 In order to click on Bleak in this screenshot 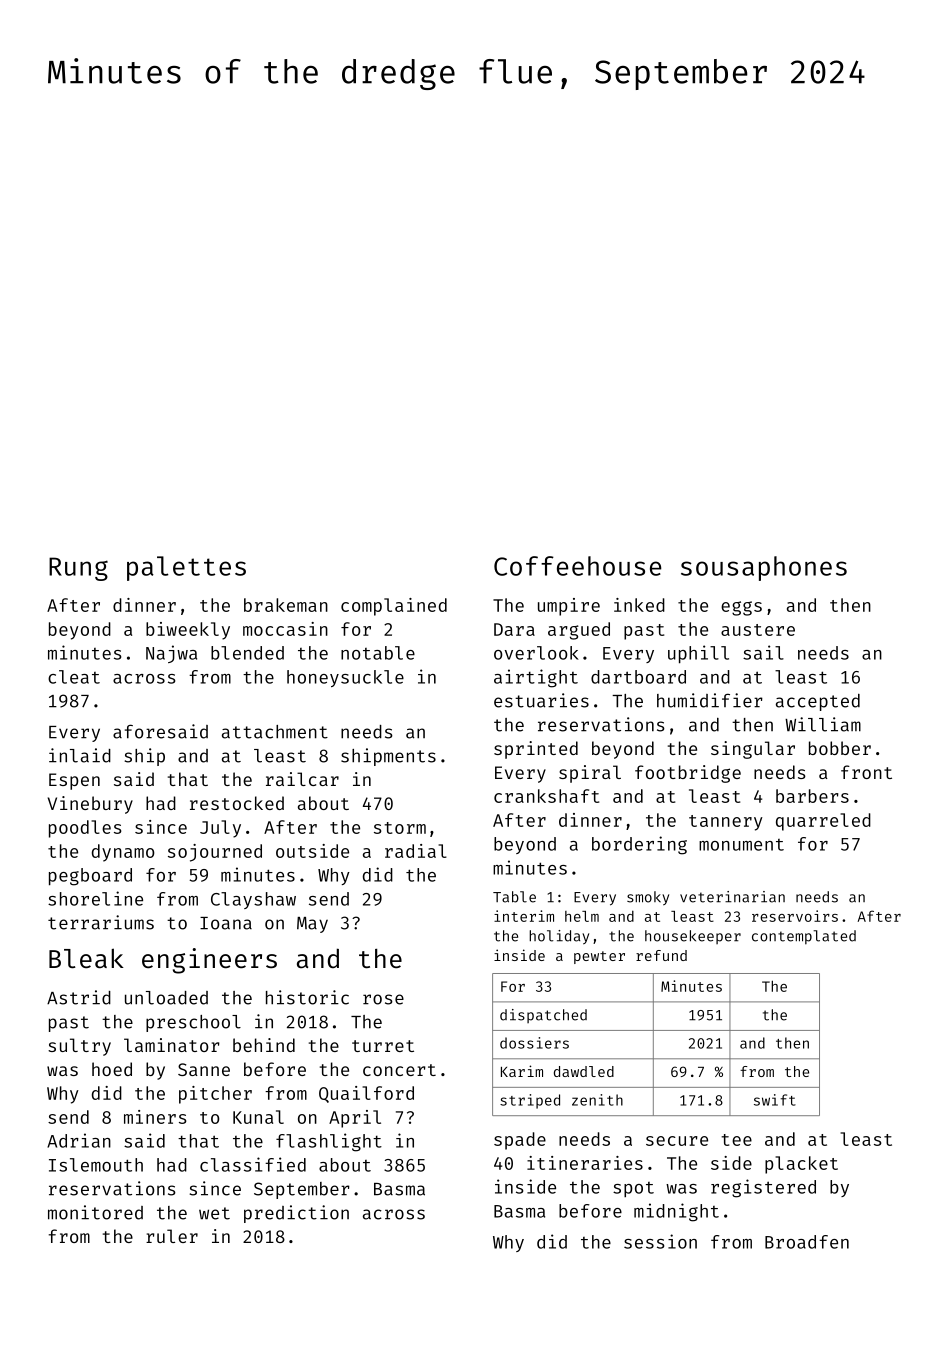, I will do `click(86, 958)`.
